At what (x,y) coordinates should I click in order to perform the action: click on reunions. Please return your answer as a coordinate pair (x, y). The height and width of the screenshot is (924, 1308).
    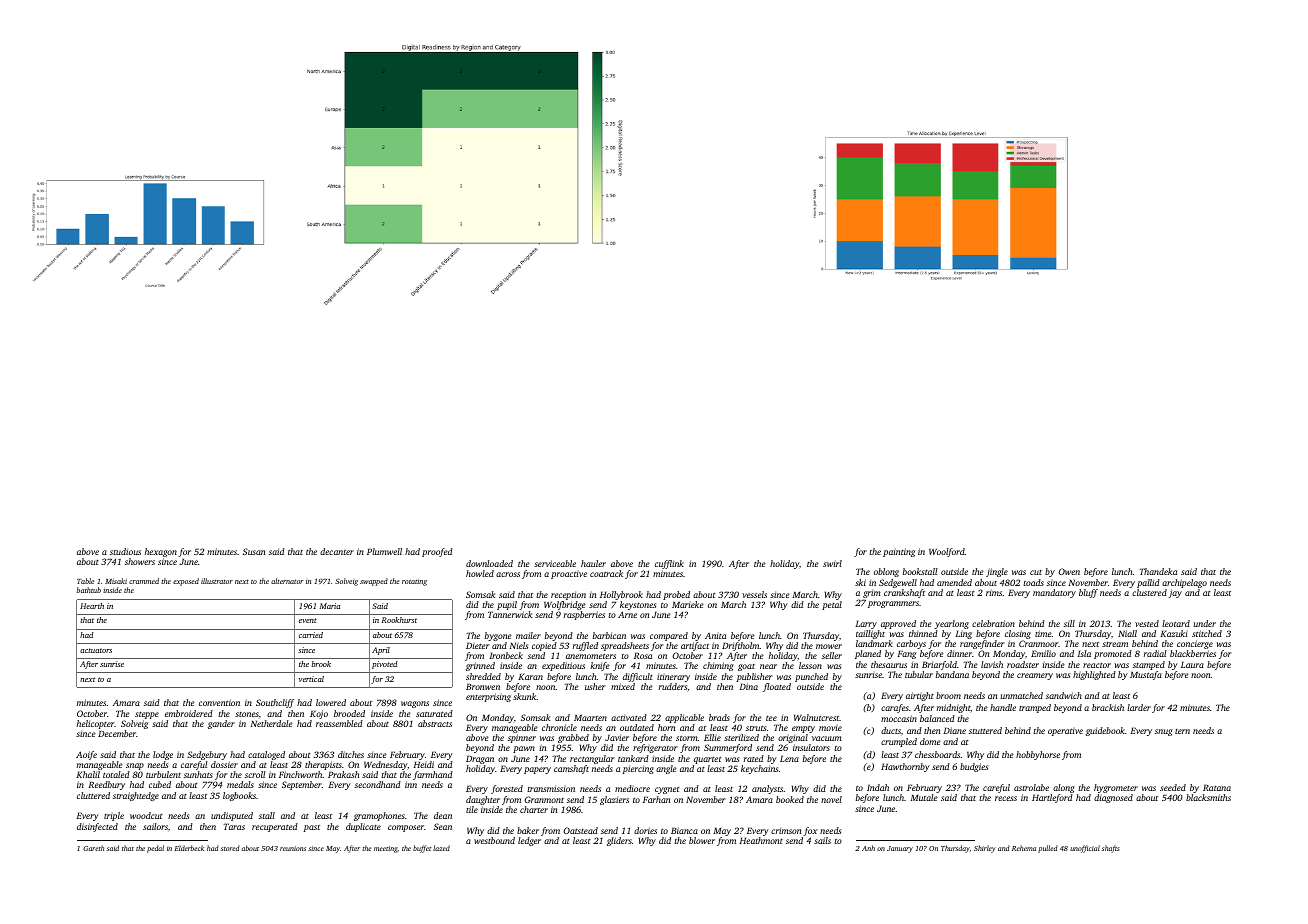
    Looking at the image, I should click on (293, 848).
